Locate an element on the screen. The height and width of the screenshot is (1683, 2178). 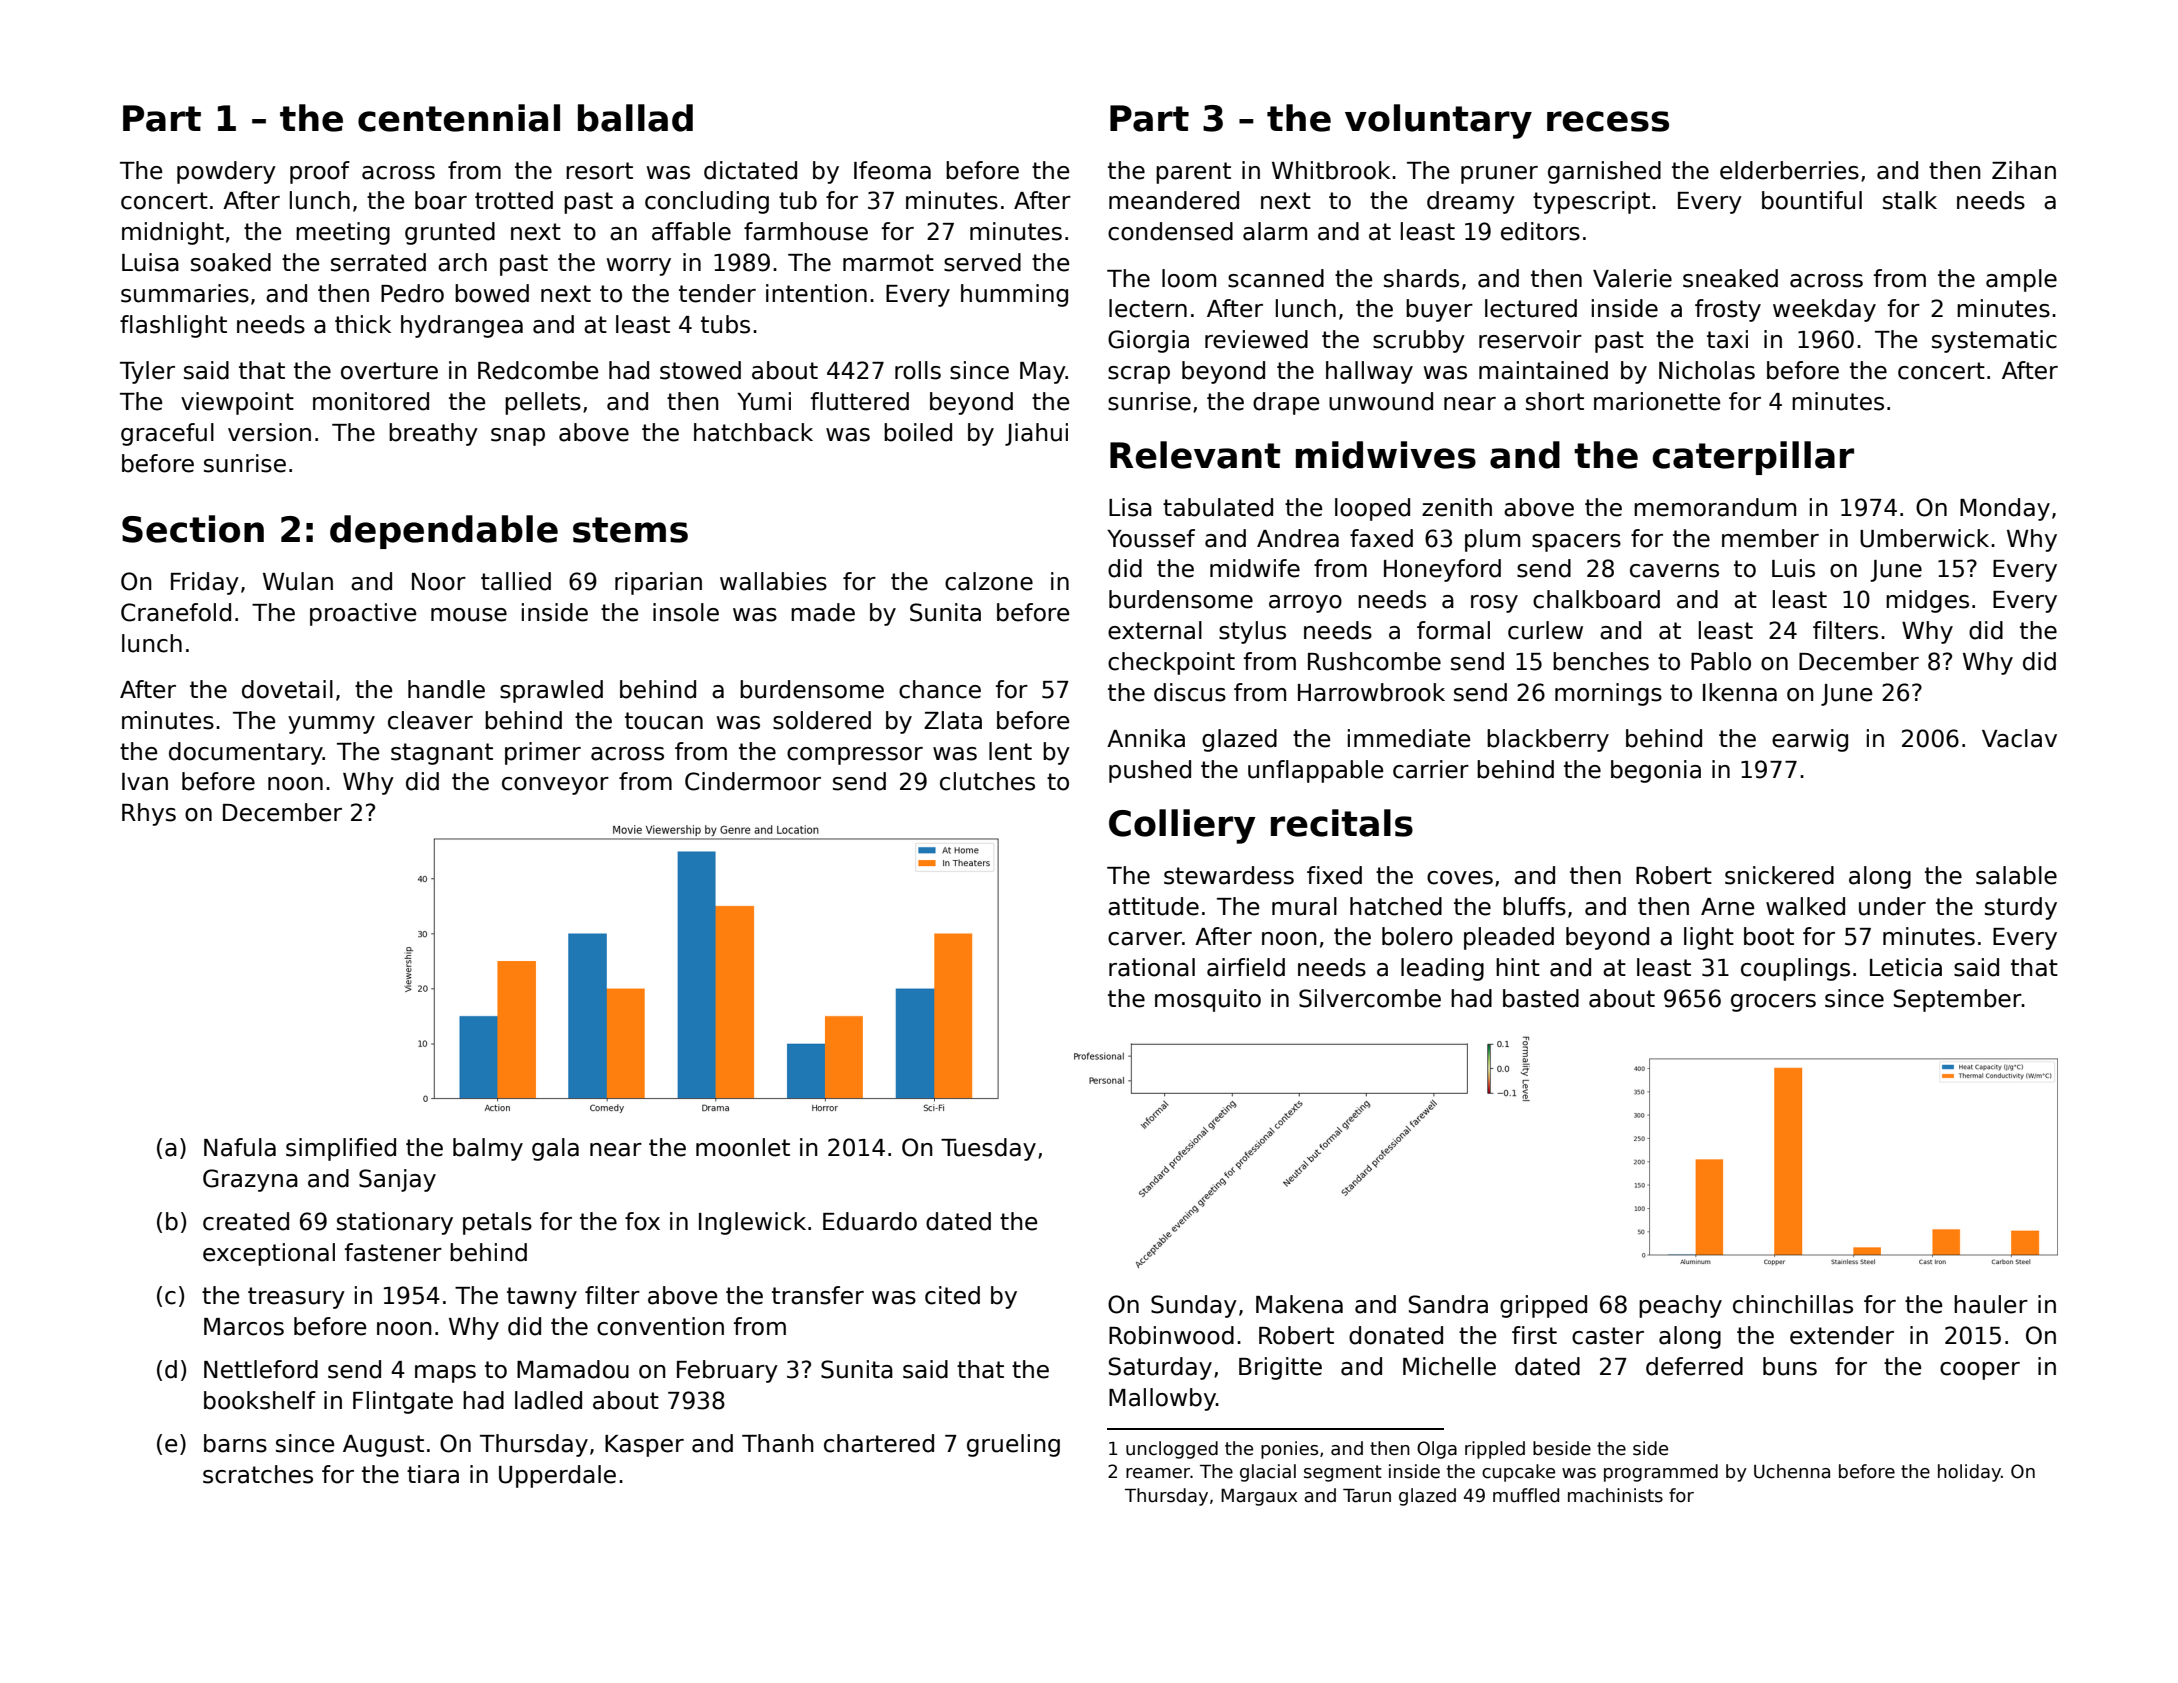
Leticia is located at coordinates (1906, 967).
